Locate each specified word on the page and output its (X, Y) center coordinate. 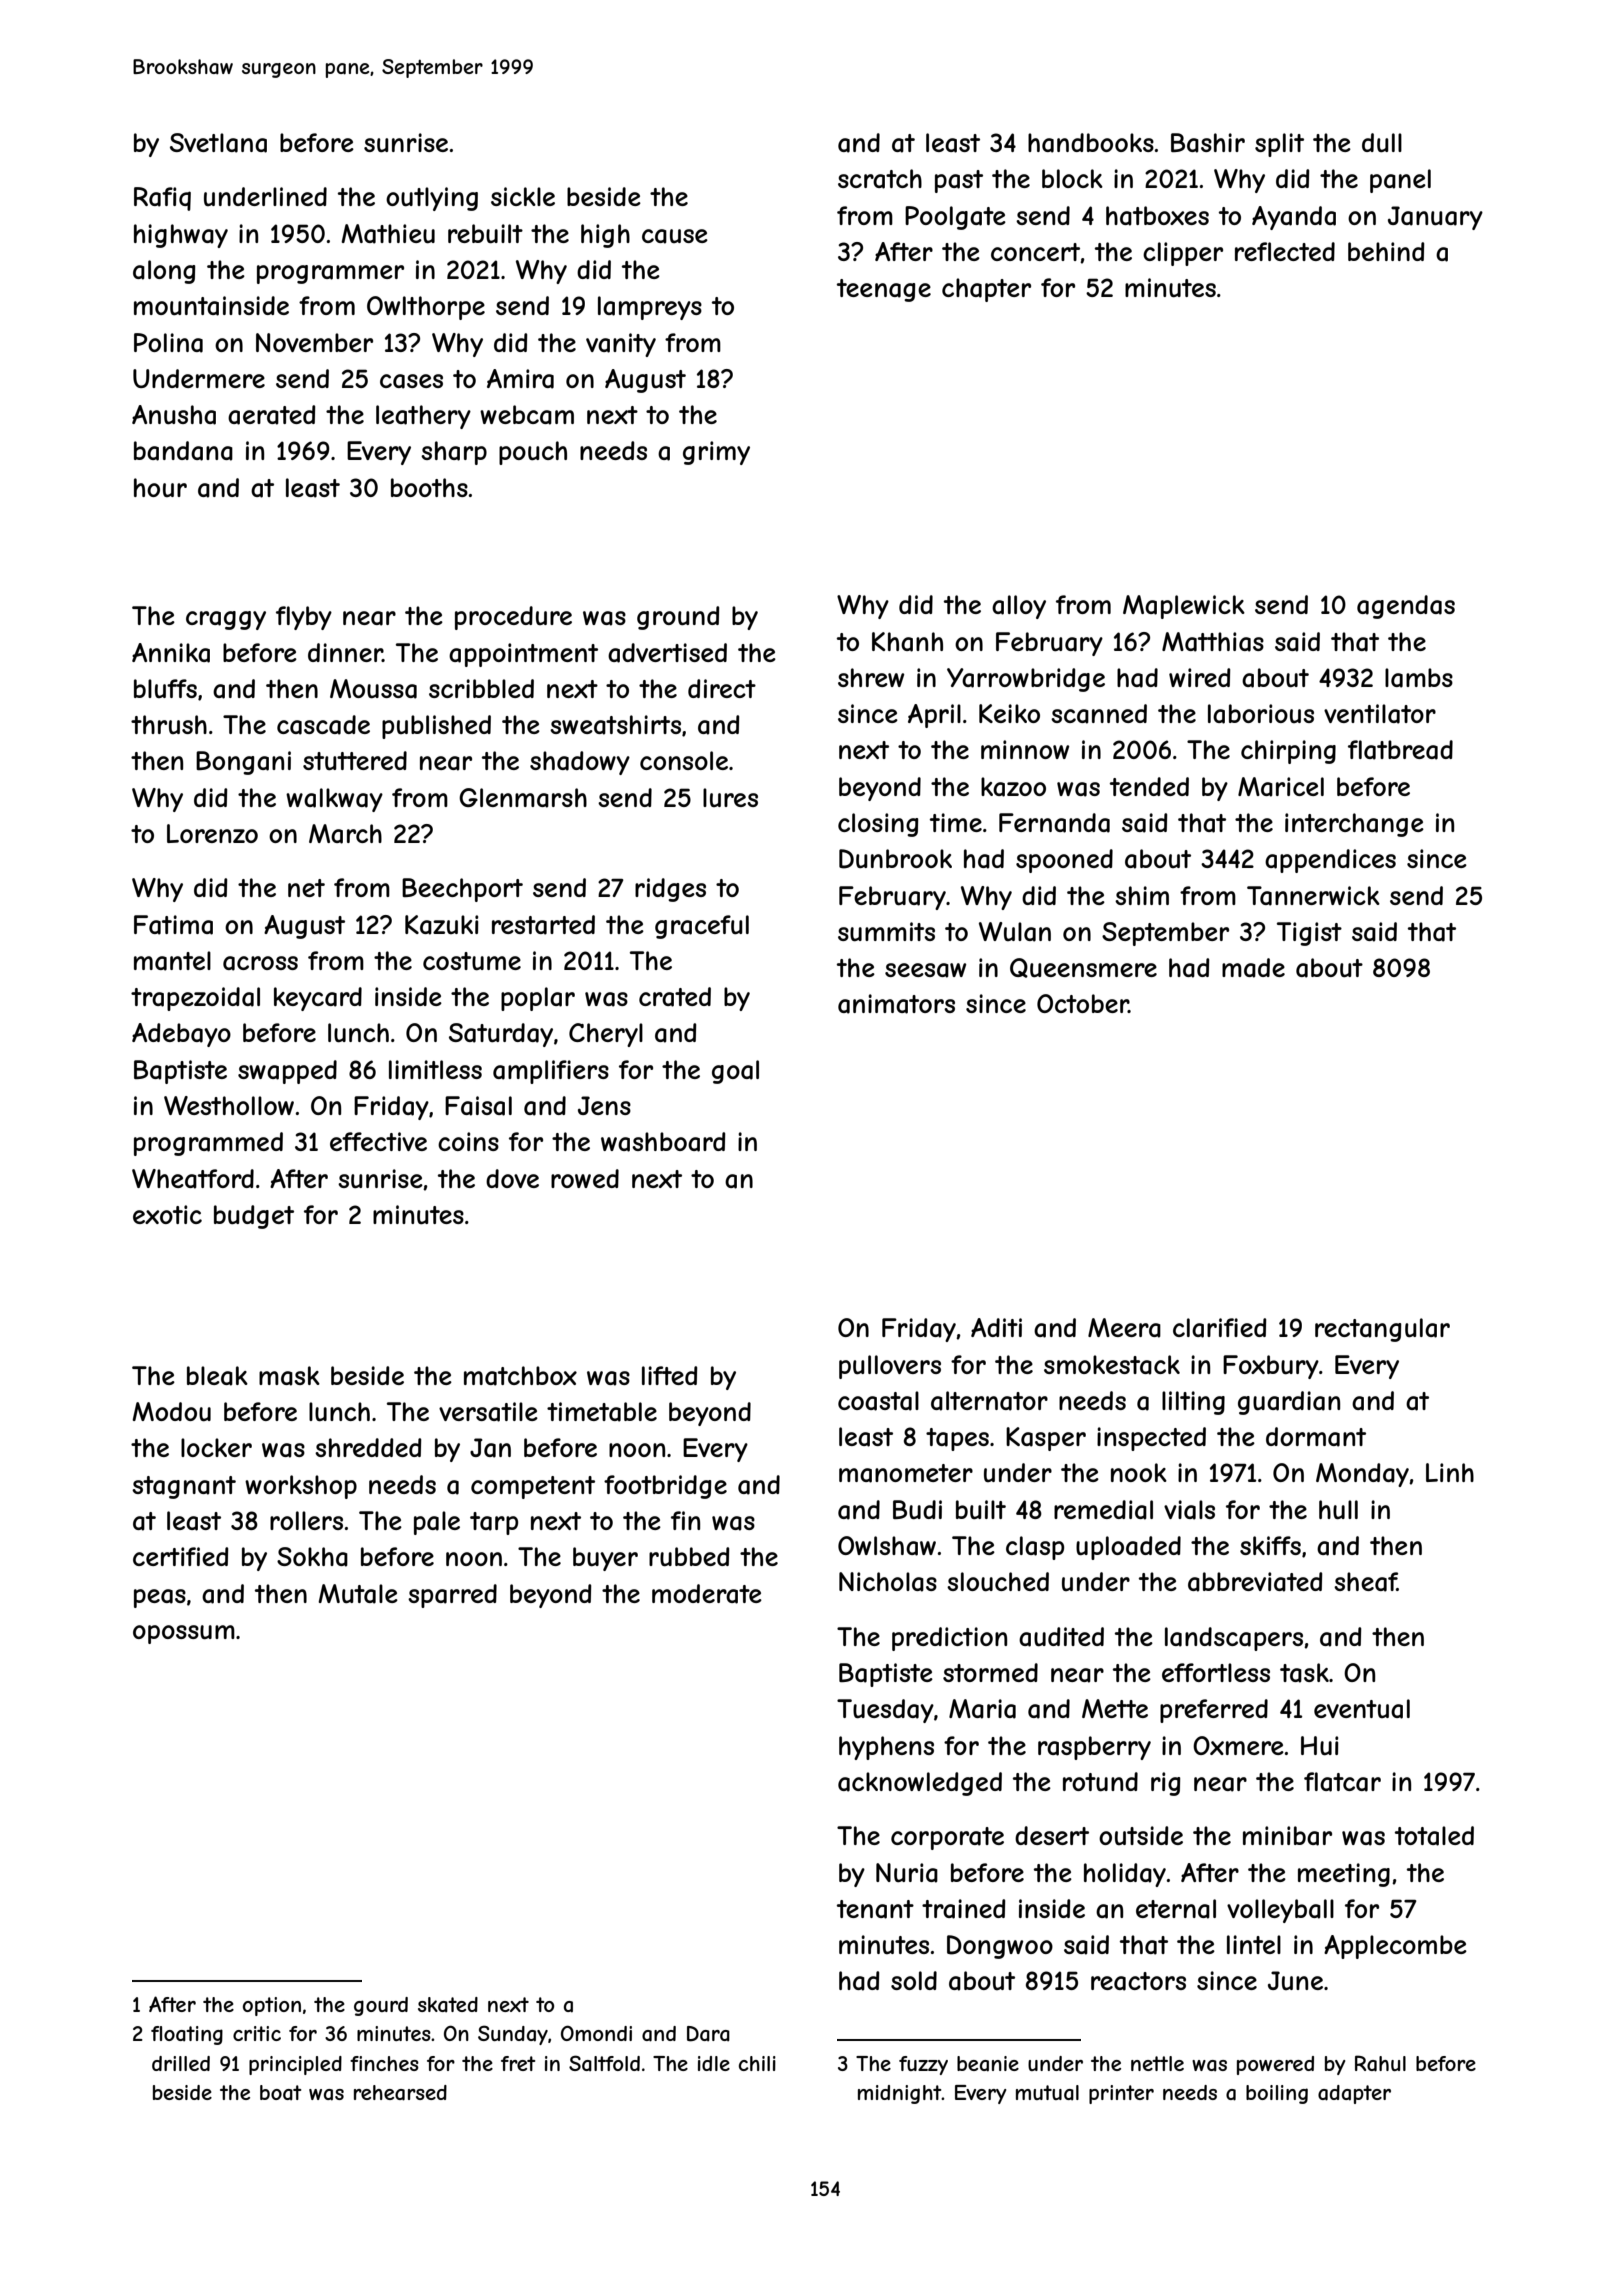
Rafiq (162, 199)
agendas (1406, 607)
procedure (513, 618)
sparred (452, 1596)
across (260, 963)
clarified (1219, 1328)
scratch (880, 179)
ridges (670, 890)
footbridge (665, 1487)
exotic (167, 1214)
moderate (707, 1594)
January (1435, 218)
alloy (1019, 607)
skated (448, 2004)
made (1253, 968)
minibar (1287, 1836)
